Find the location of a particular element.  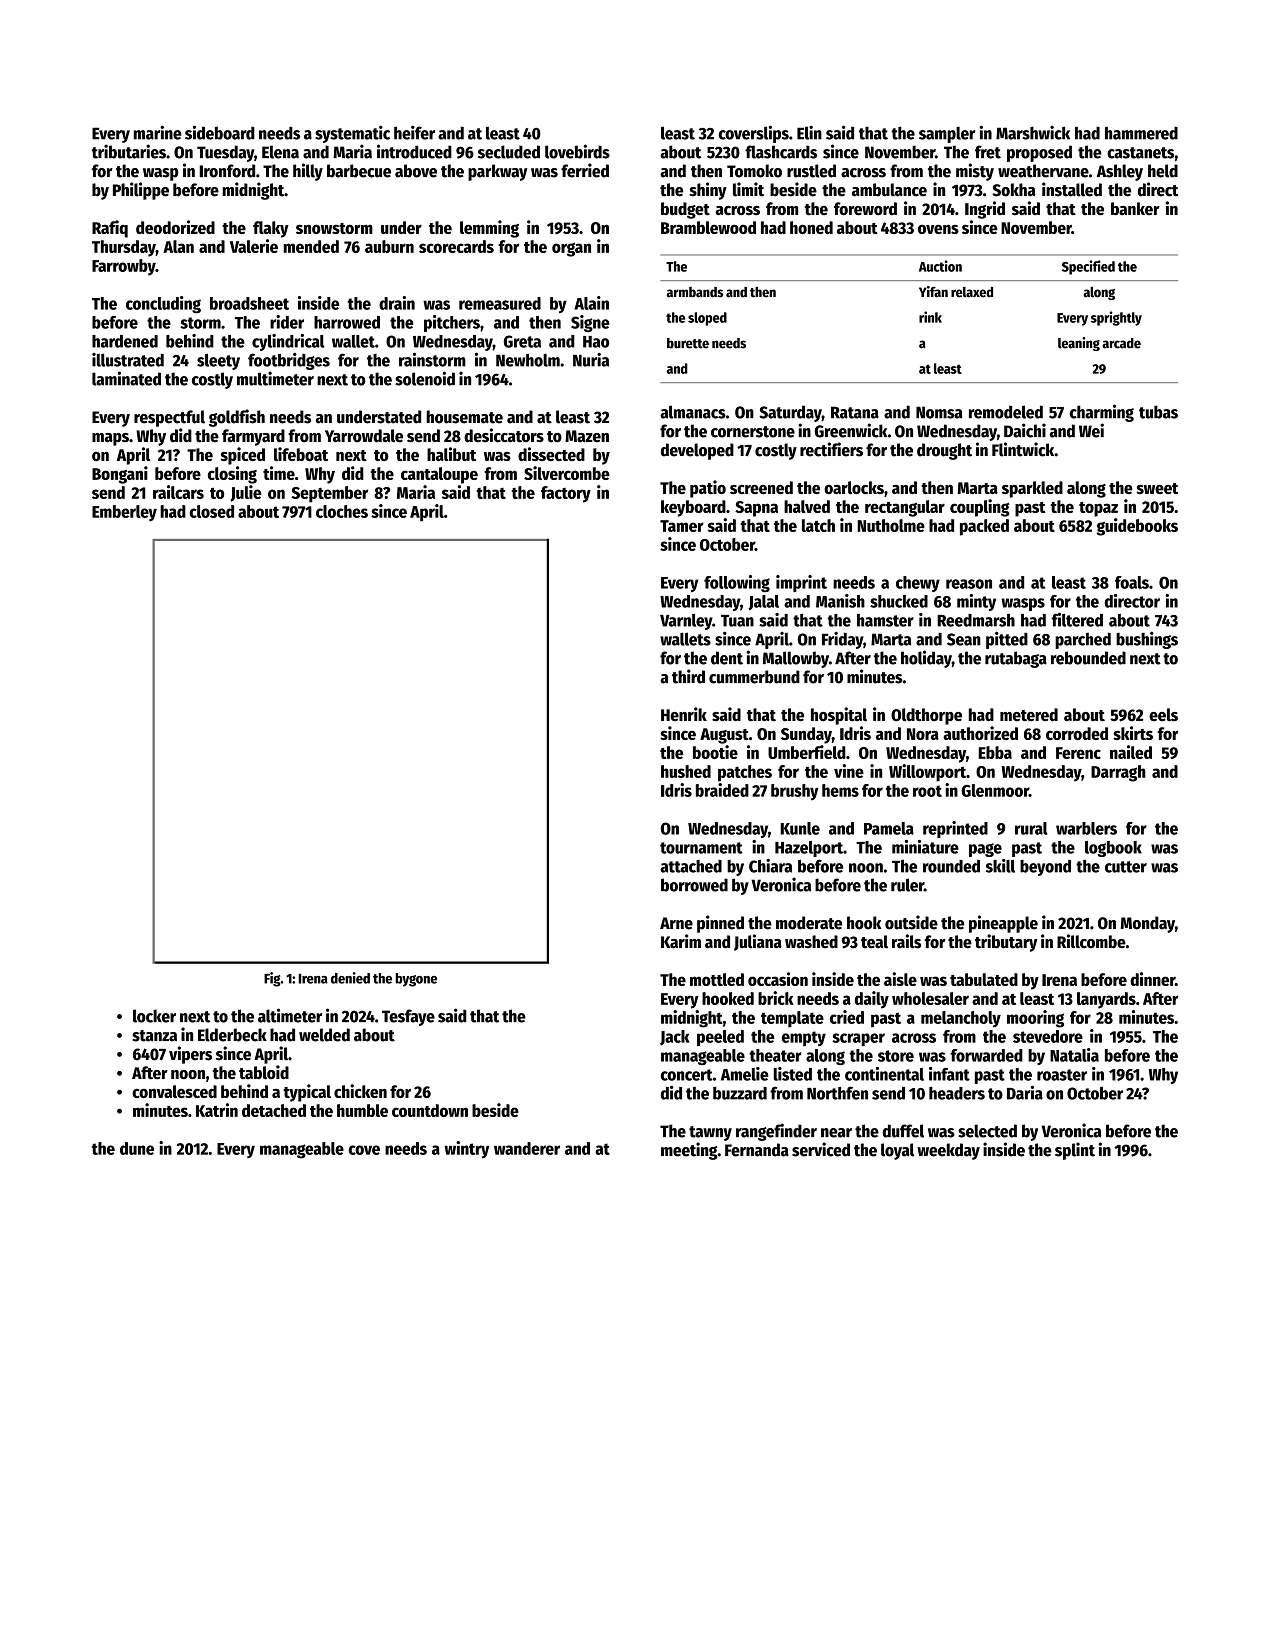

Arne is located at coordinates (676, 923).
